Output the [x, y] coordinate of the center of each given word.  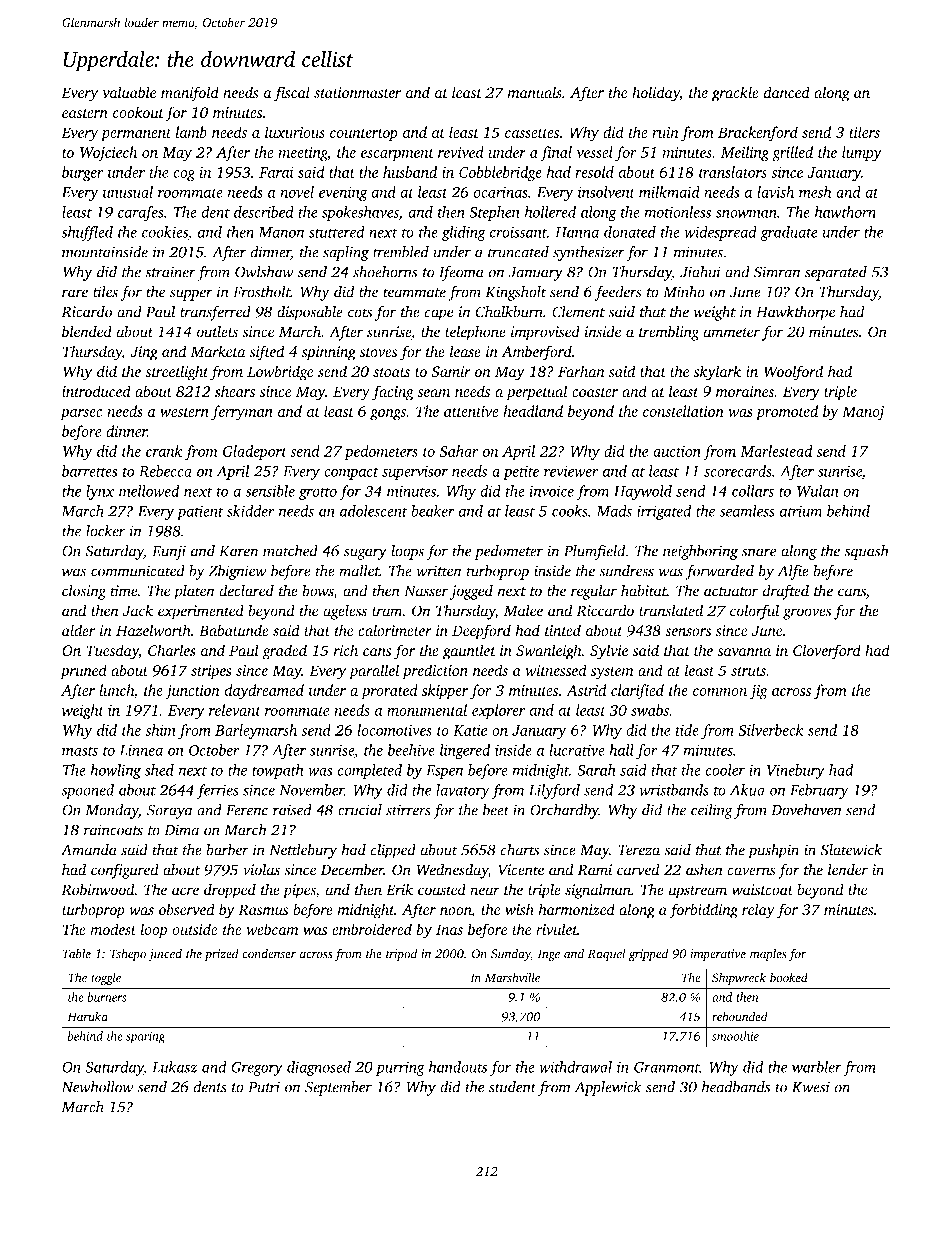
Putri [264, 1087]
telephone [475, 333]
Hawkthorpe [795, 313]
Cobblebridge [500, 174]
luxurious [295, 132]
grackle [735, 94]
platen [194, 592]
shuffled [87, 233]
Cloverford [827, 652]
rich [345, 650]
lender [848, 869]
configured [125, 871]
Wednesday [452, 871]
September [338, 1088]
